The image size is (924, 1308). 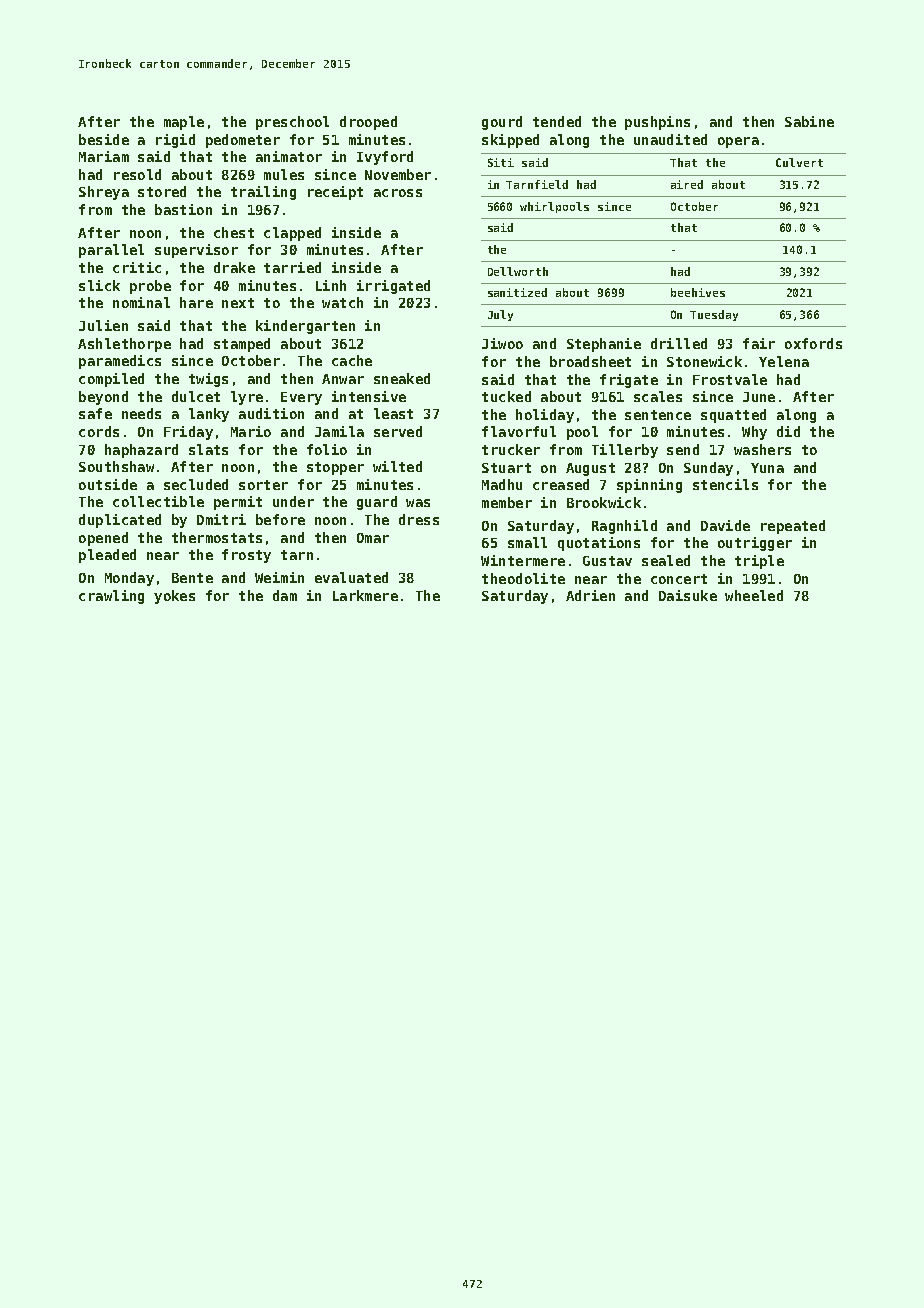 What do you see at coordinates (107, 556) in the image?
I see `pleaded` at bounding box center [107, 556].
